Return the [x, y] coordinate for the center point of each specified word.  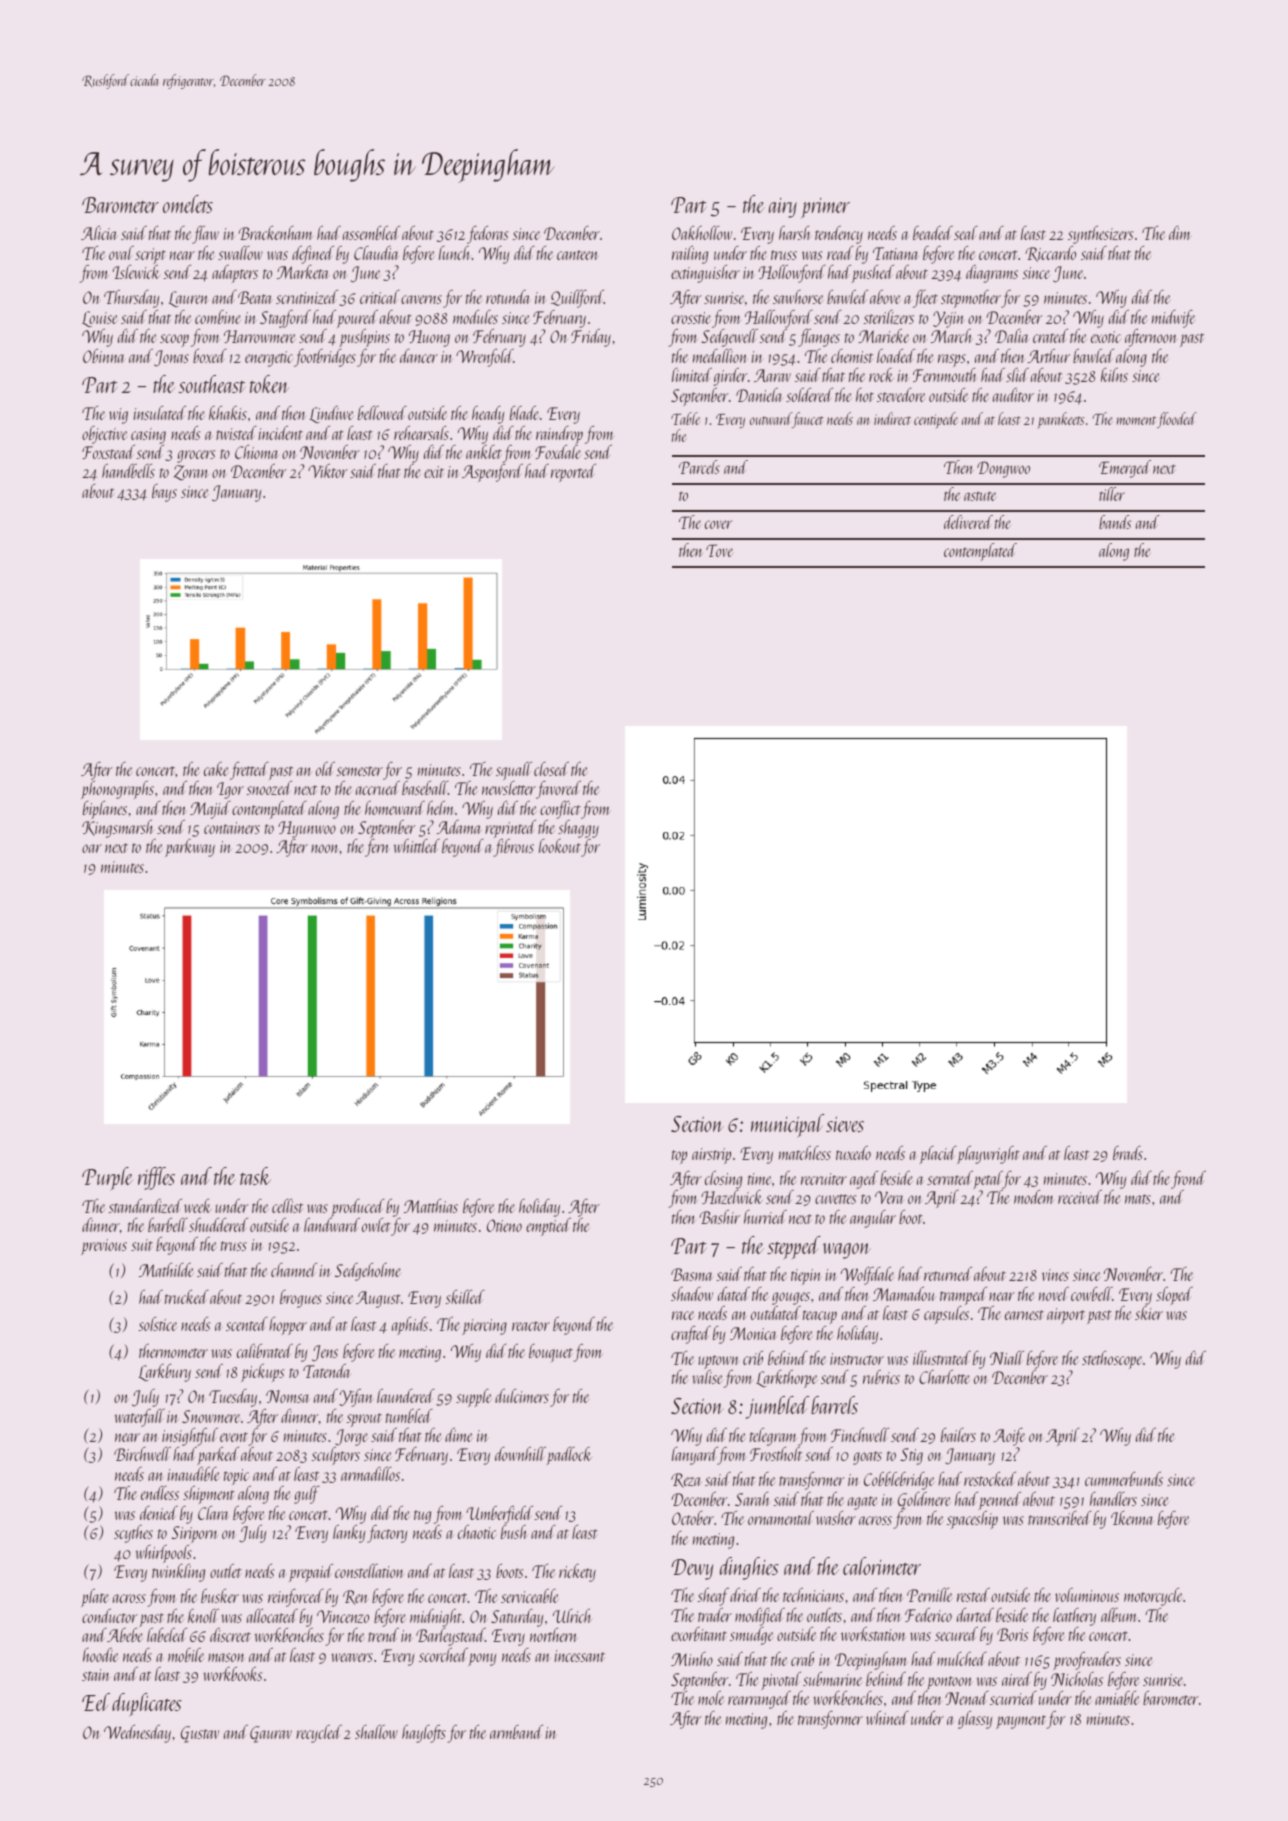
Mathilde [166, 1270]
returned [948, 1274]
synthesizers [1100, 235]
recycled [319, 1734]
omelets [188, 204]
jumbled [777, 1407]
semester [359, 771]
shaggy [578, 829]
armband [516, 1732]
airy [783, 208]
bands [1115, 522]
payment [1021, 1722]
